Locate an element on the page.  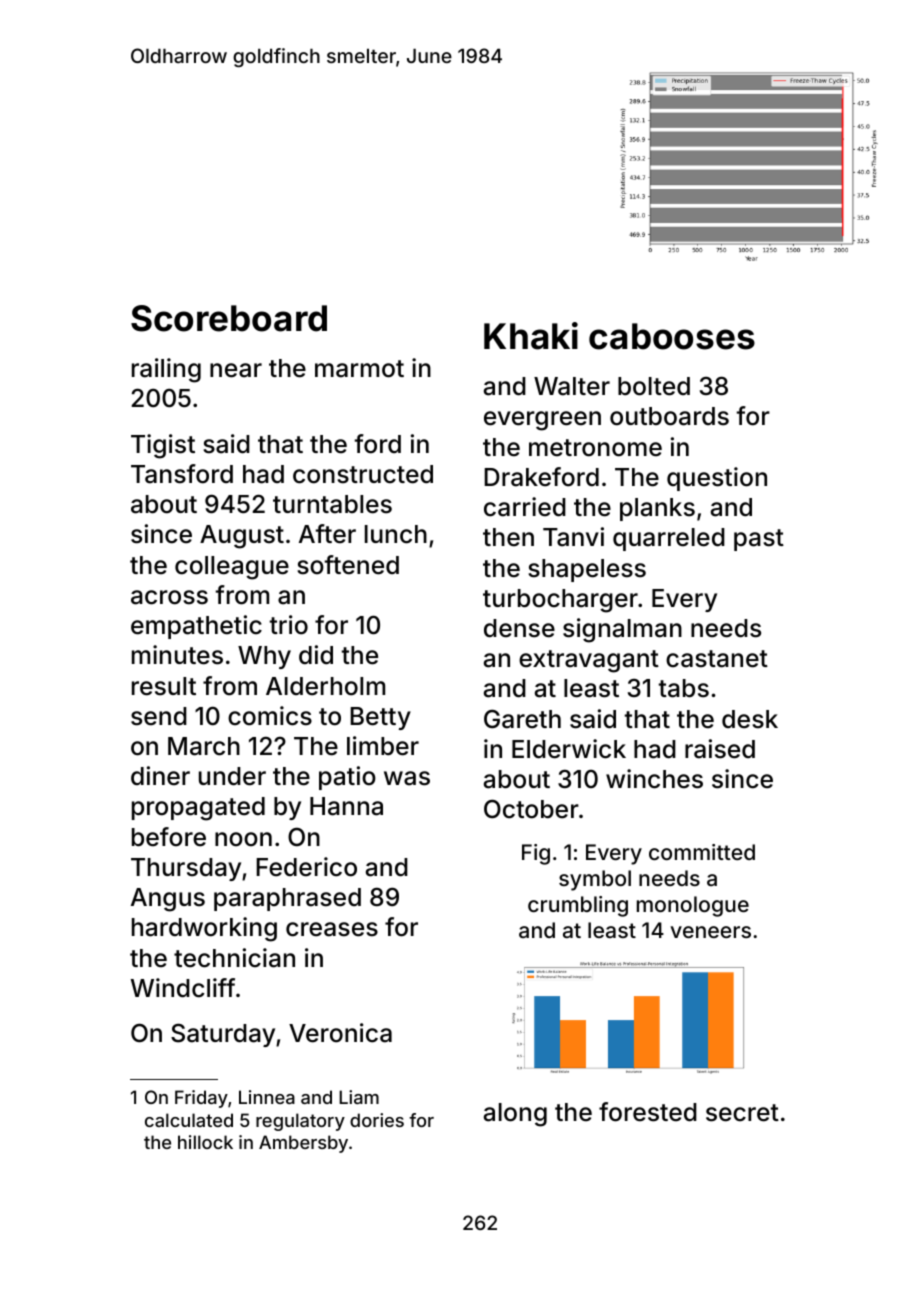
creases is located at coordinates (332, 929).
